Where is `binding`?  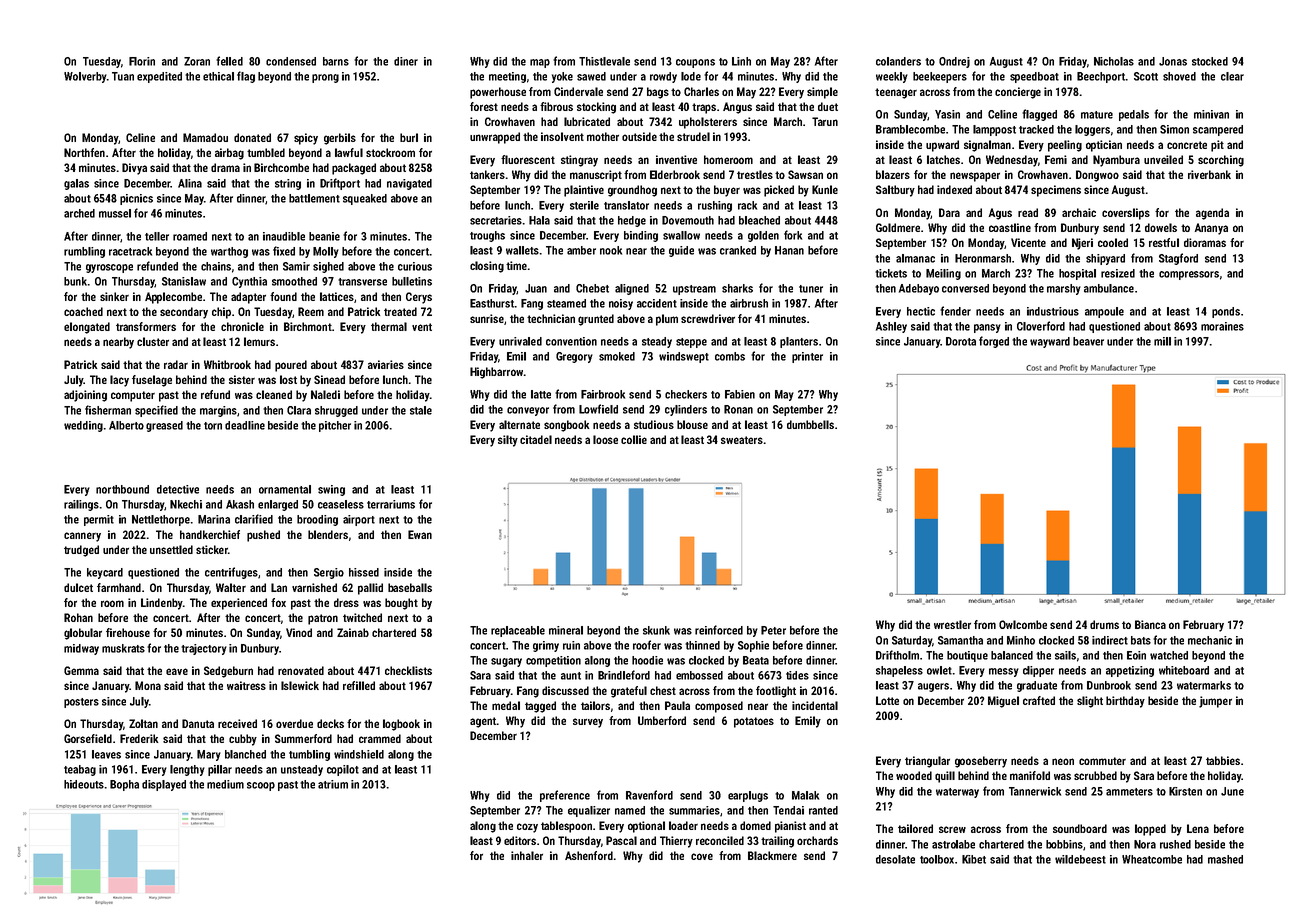
binding is located at coordinates (641, 236).
